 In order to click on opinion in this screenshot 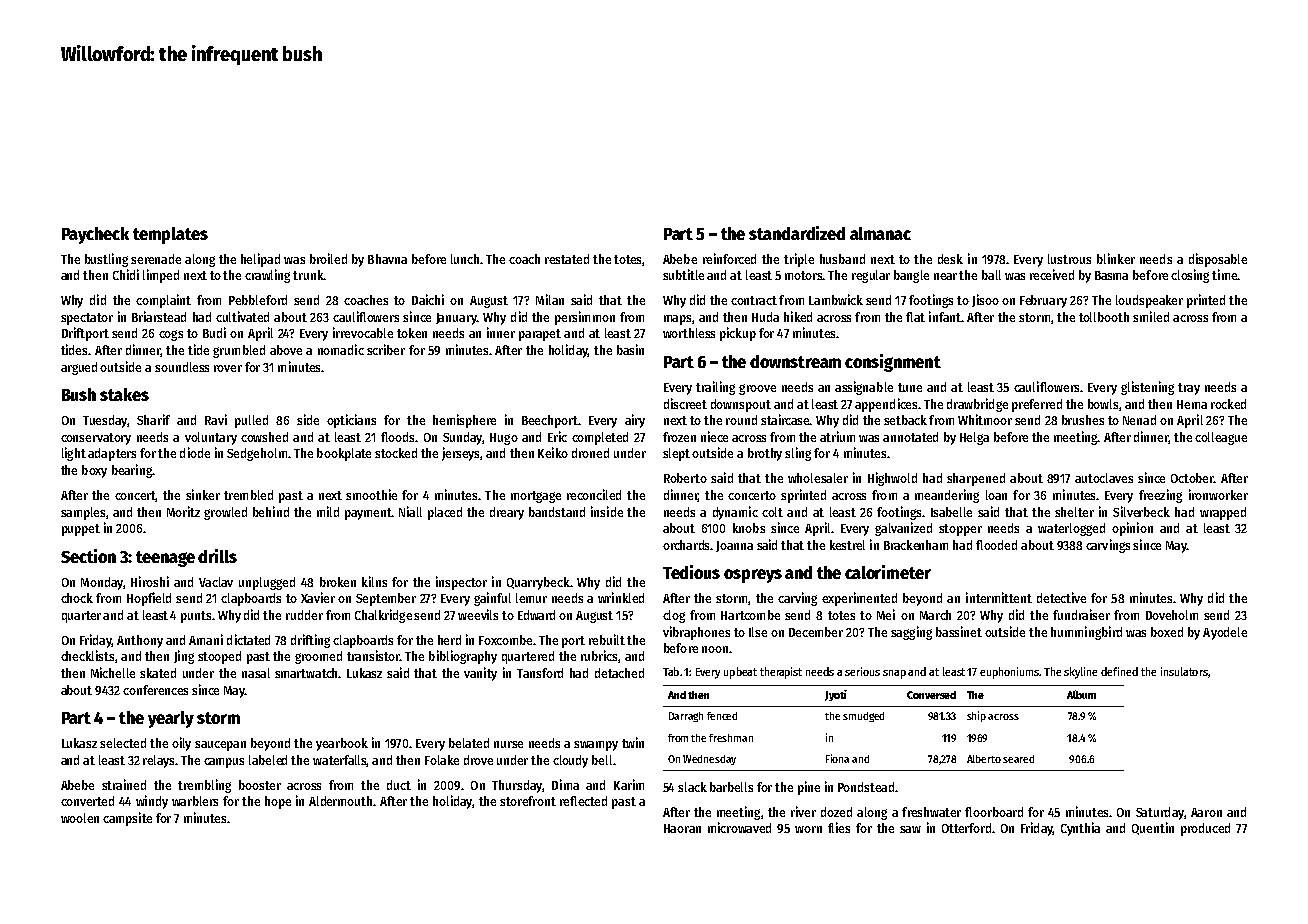, I will do `click(1132, 529)`.
